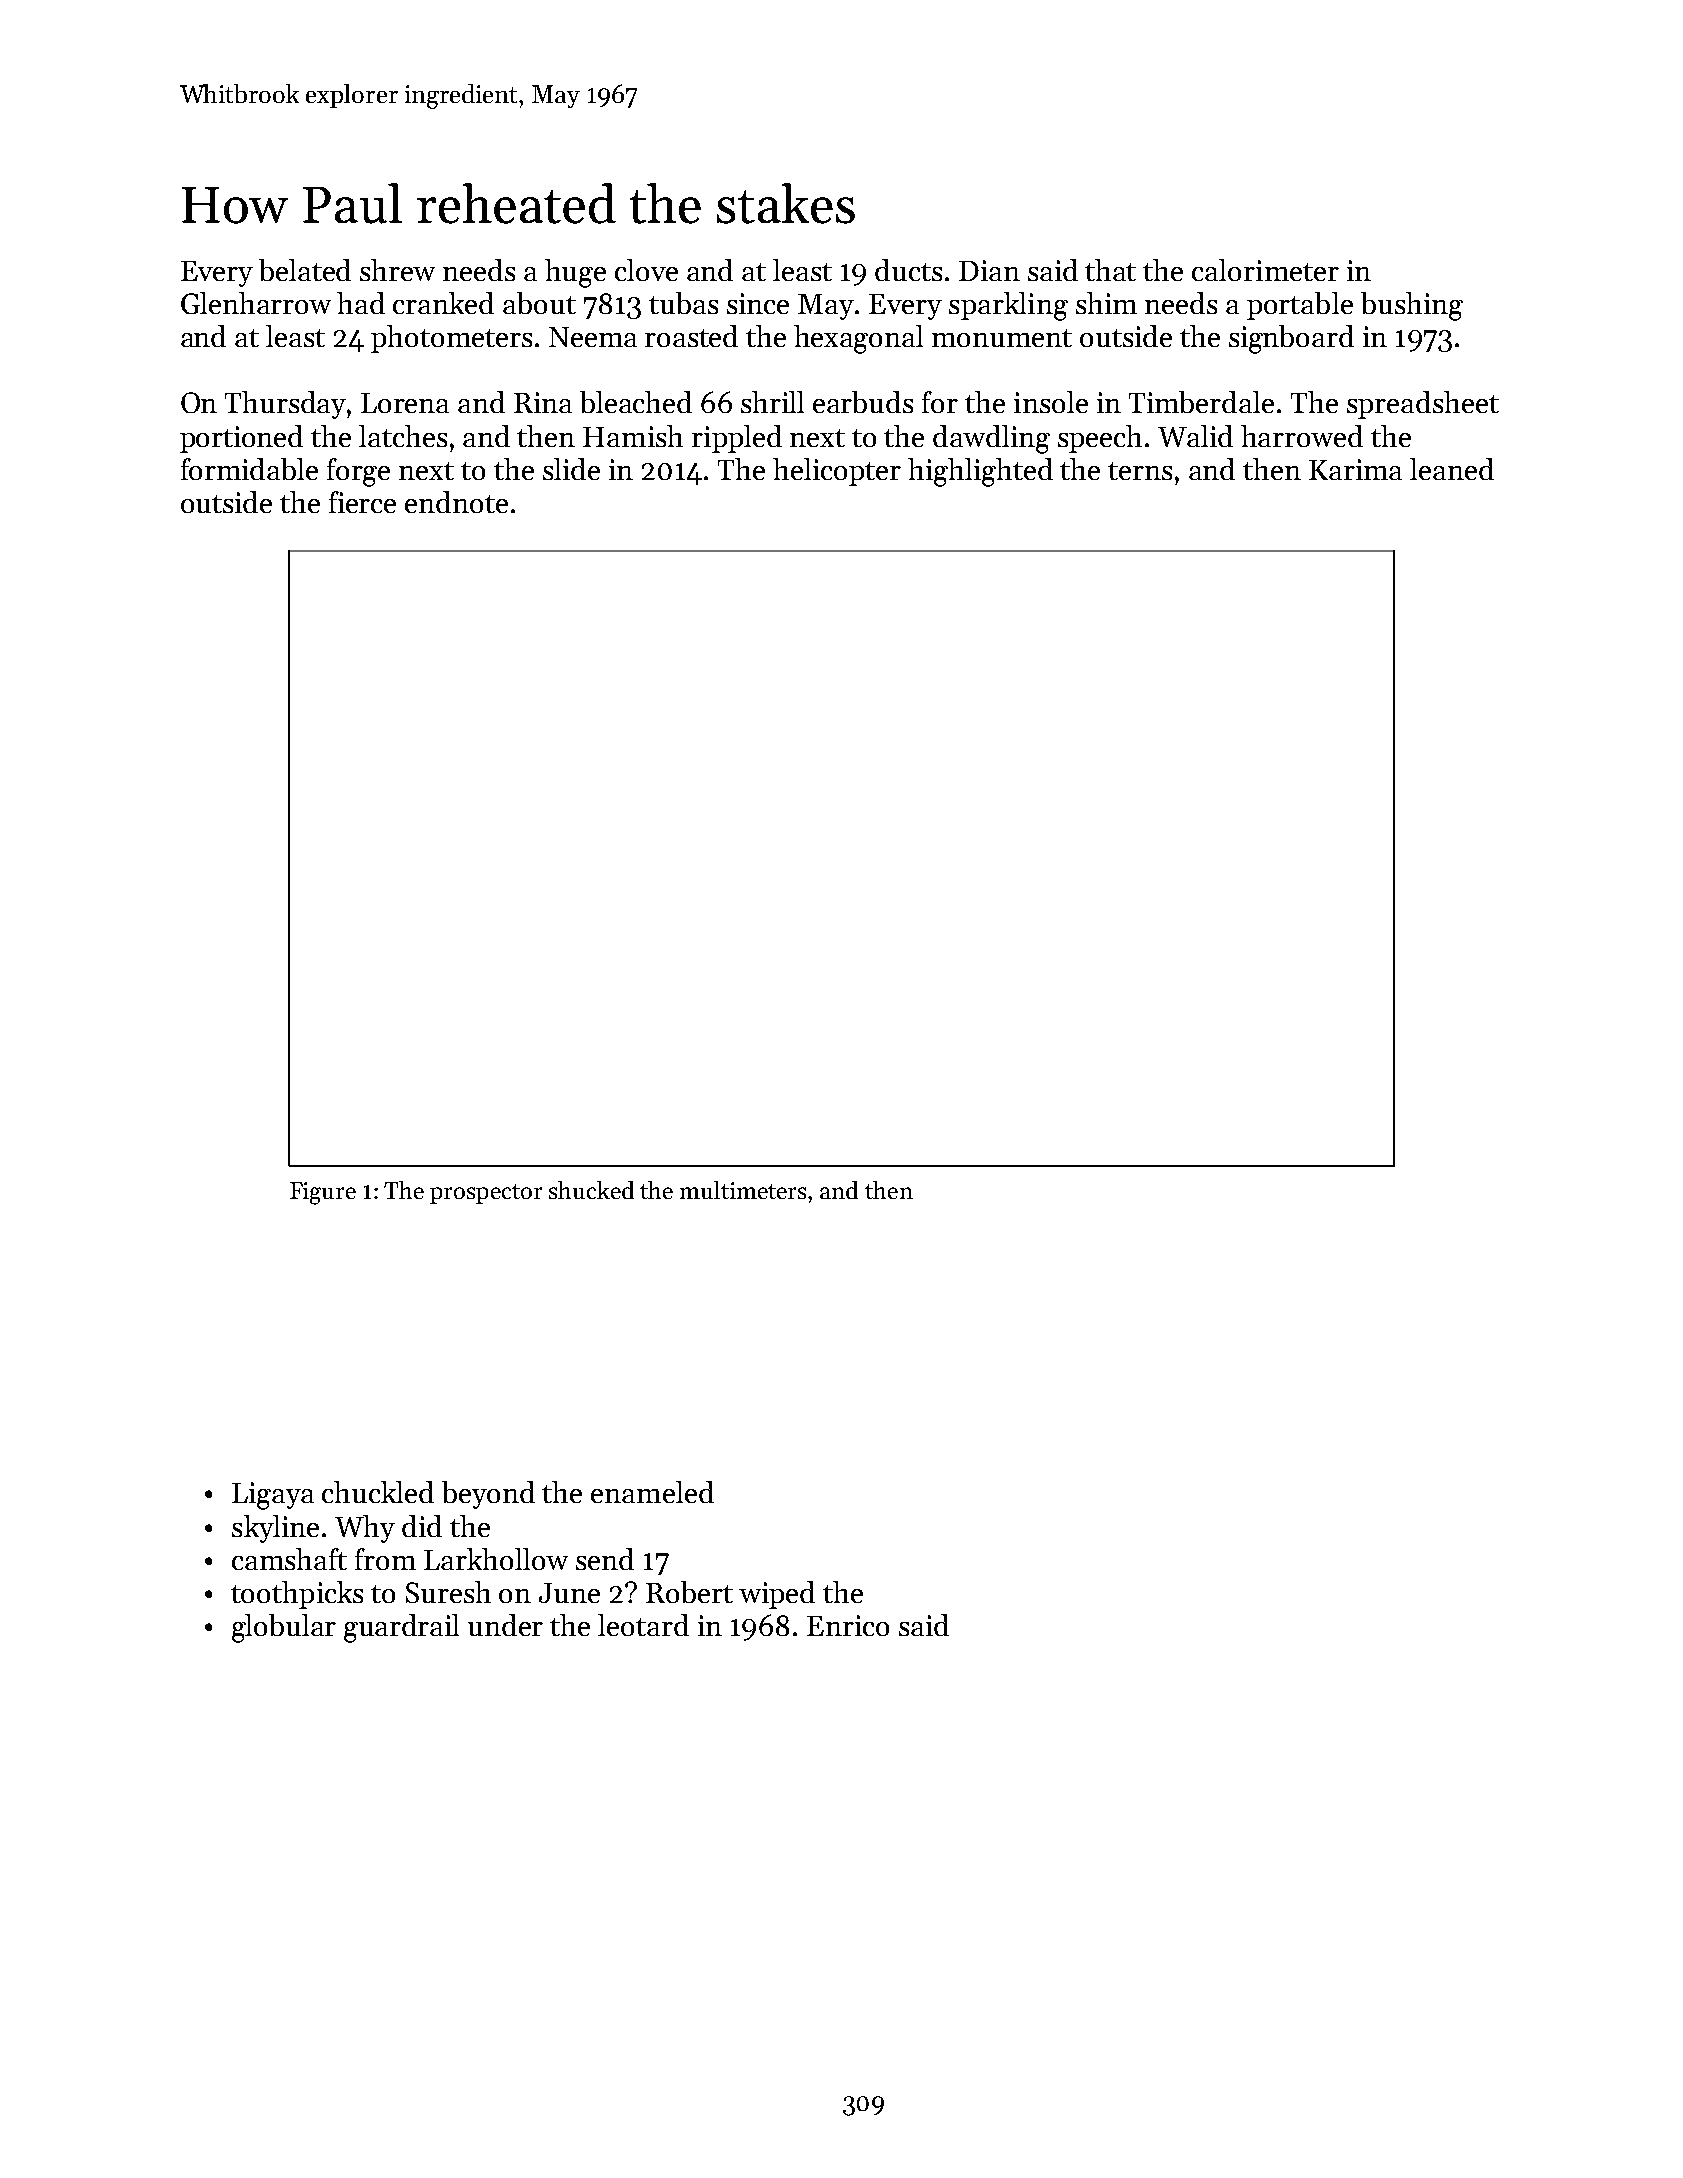 The image size is (1683, 2178). What do you see at coordinates (305, 270) in the screenshot?
I see `belated` at bounding box center [305, 270].
